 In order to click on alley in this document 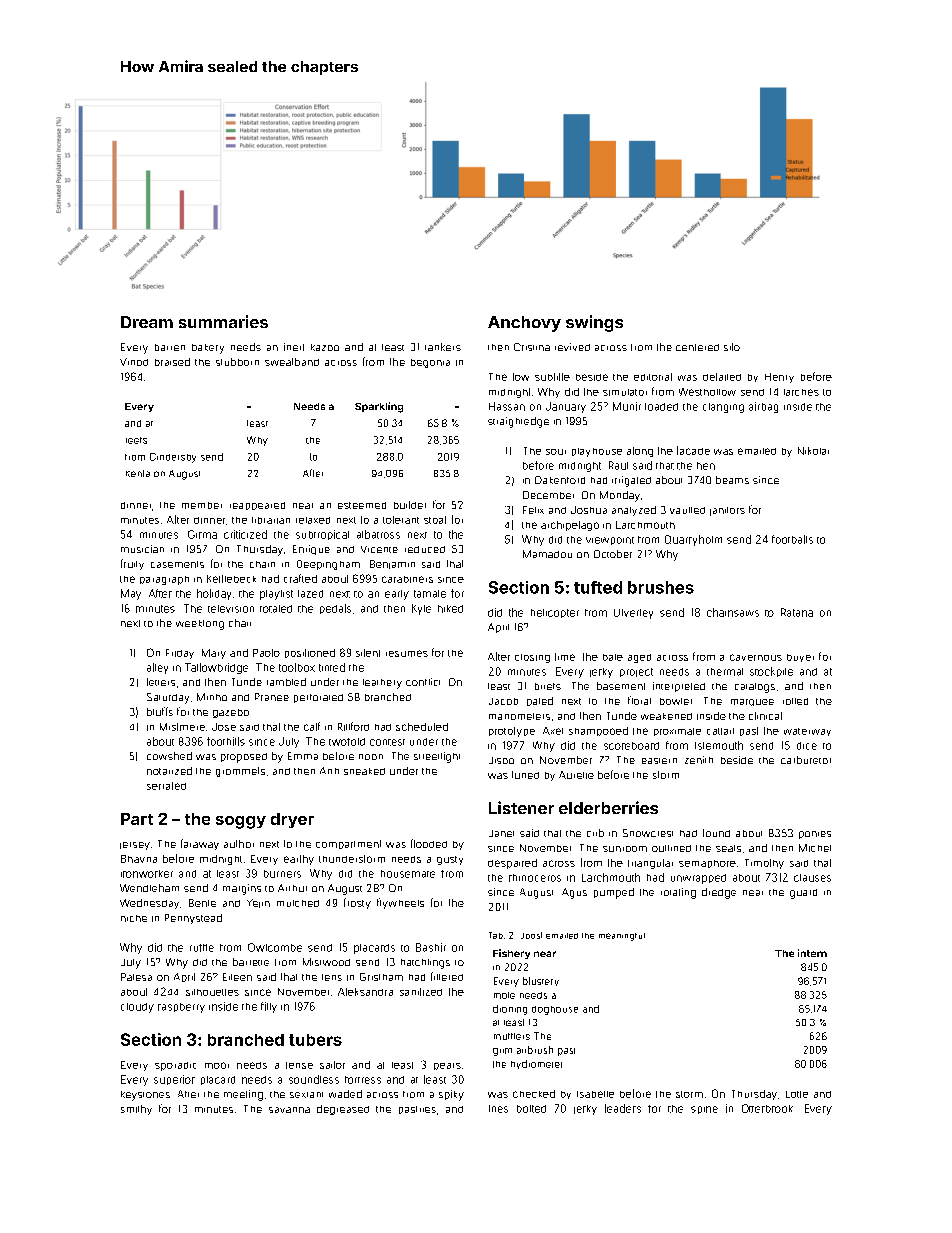, I will do `click(157, 668)`.
